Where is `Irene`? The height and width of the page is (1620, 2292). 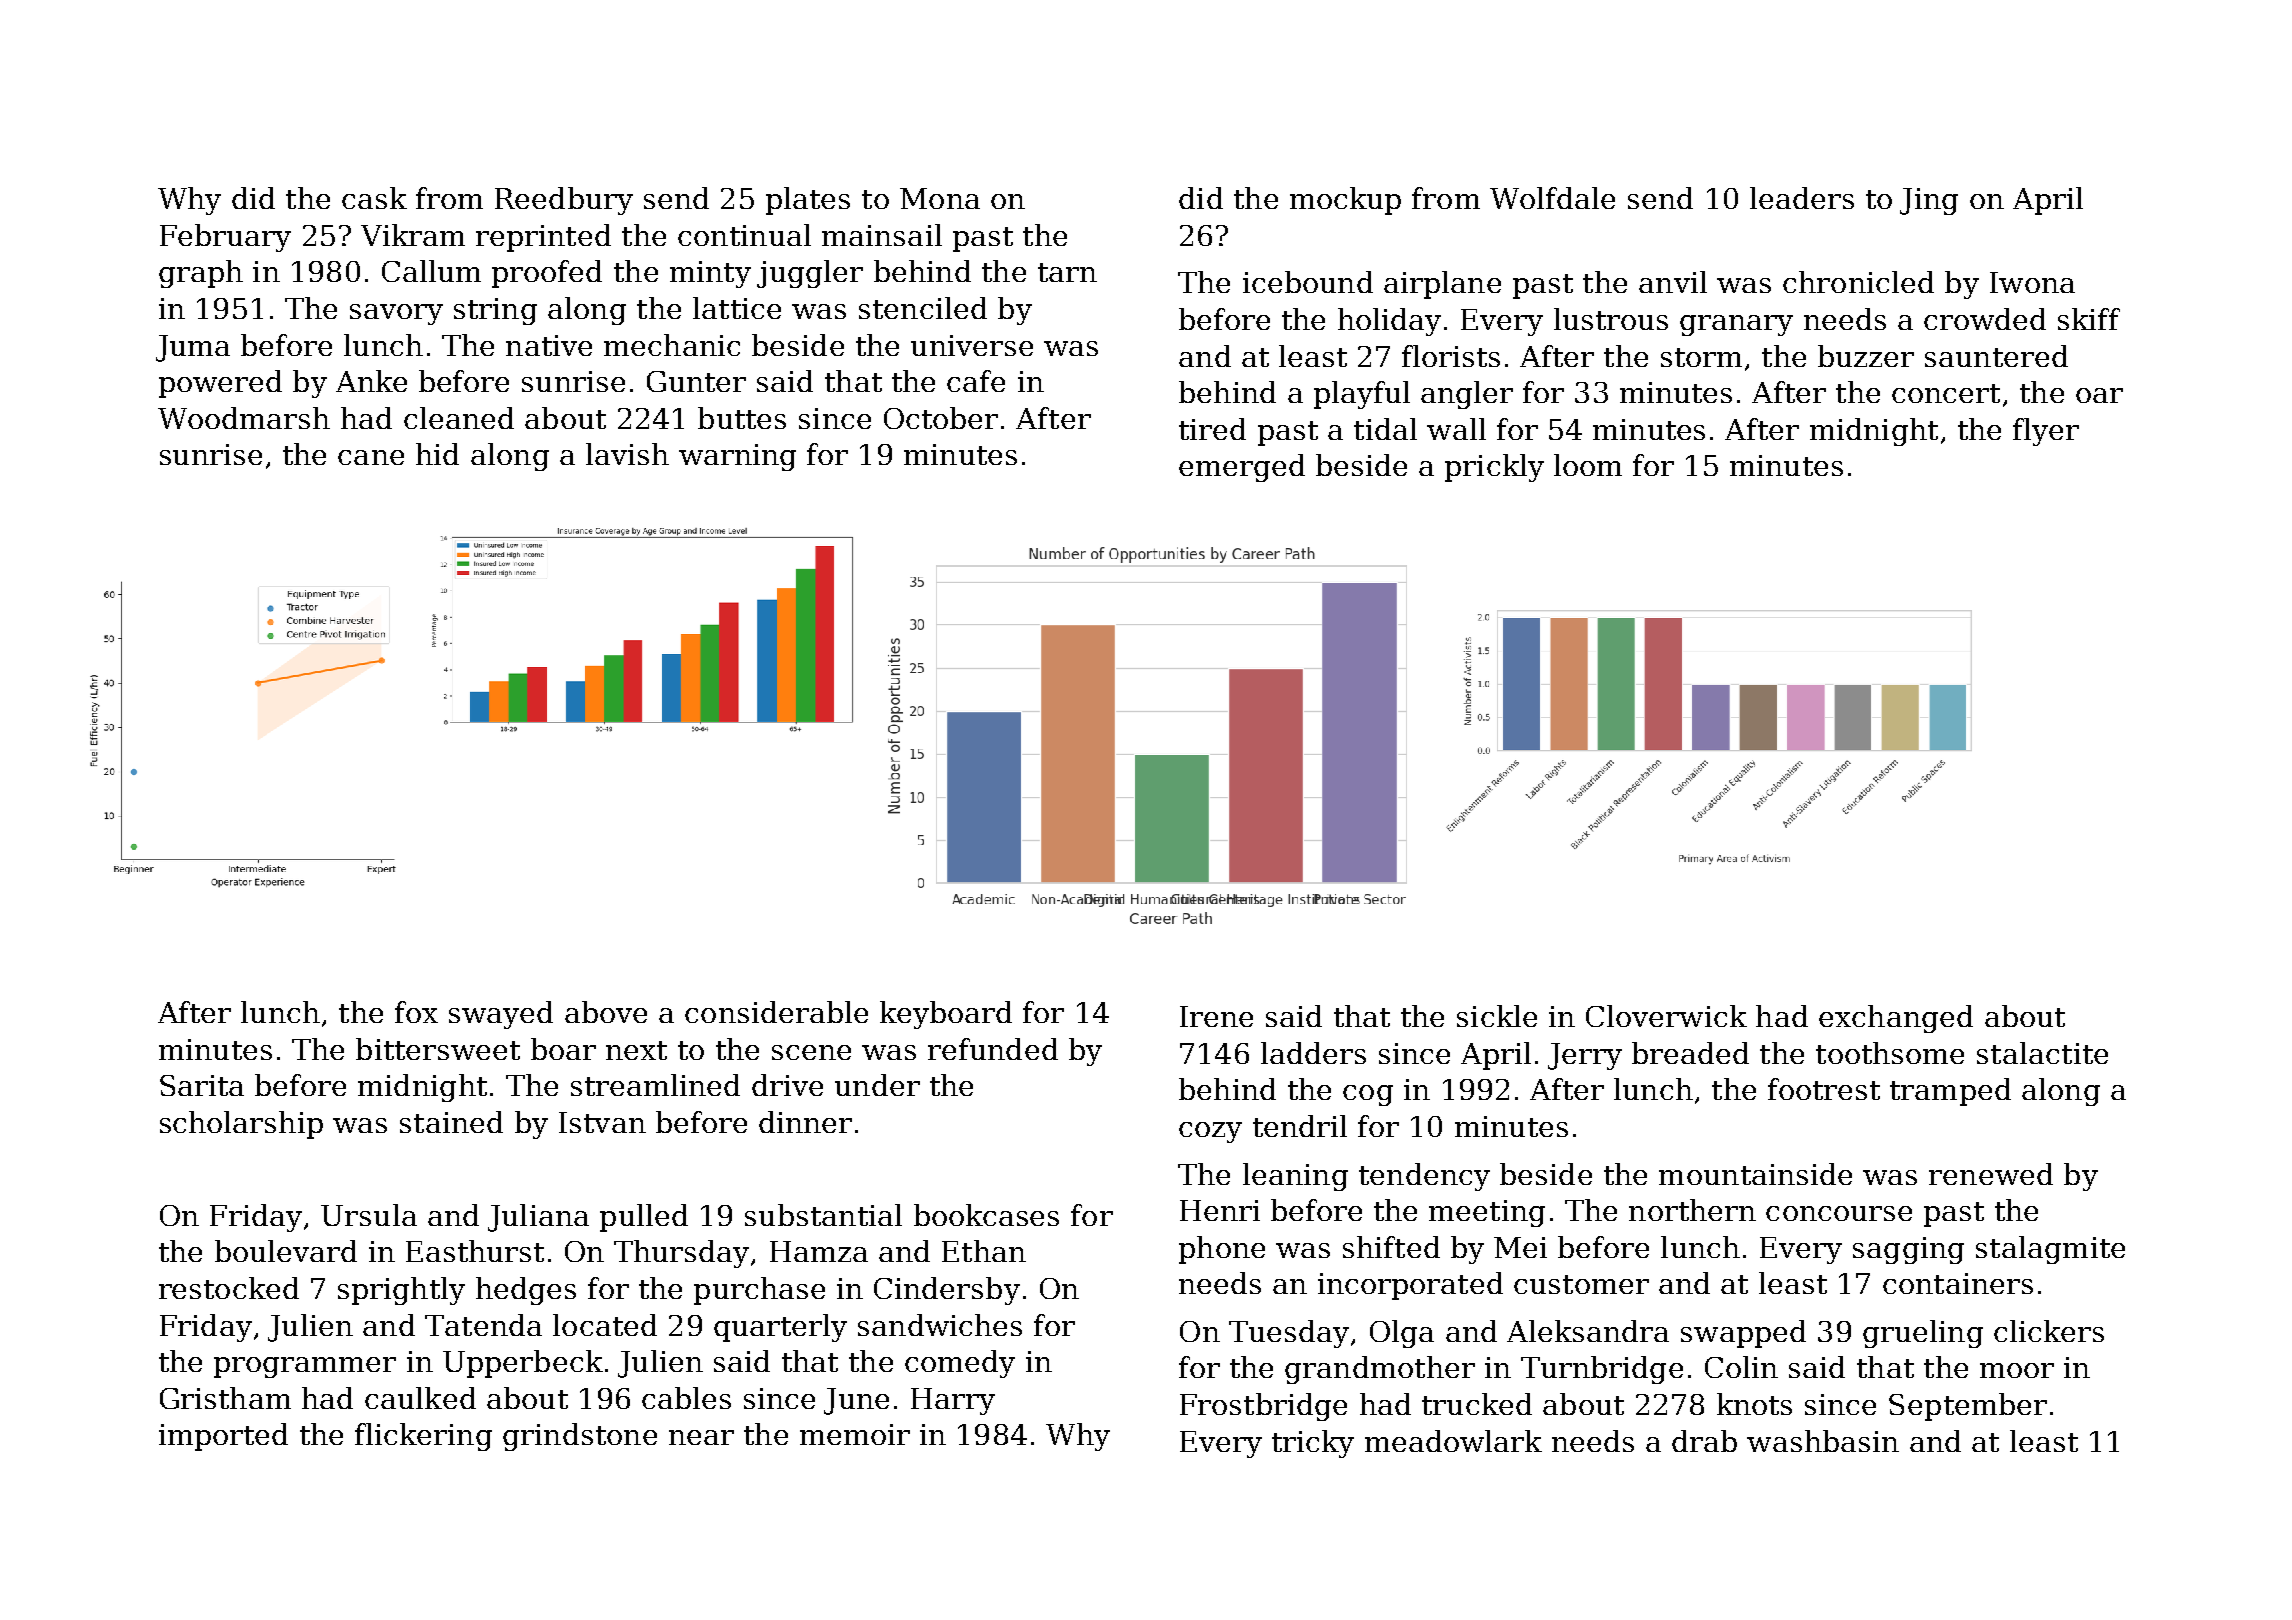 Irene is located at coordinates (1216, 1016).
